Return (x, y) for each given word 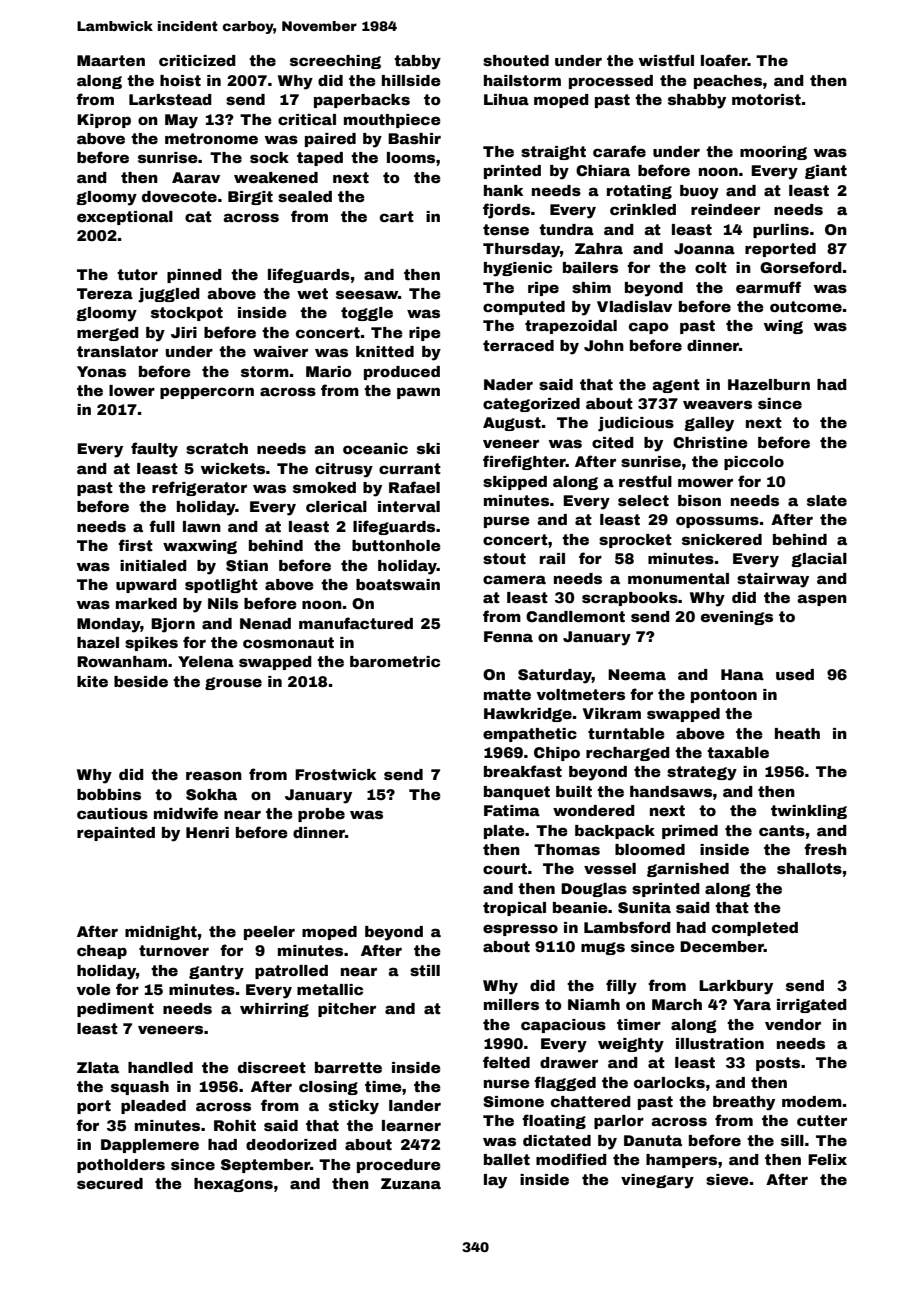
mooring (773, 153)
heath (797, 733)
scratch (217, 448)
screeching (335, 62)
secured (110, 1183)
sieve (727, 1179)
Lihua (506, 99)
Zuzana (411, 1183)
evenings (737, 618)
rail (552, 558)
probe (321, 815)
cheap (102, 952)
